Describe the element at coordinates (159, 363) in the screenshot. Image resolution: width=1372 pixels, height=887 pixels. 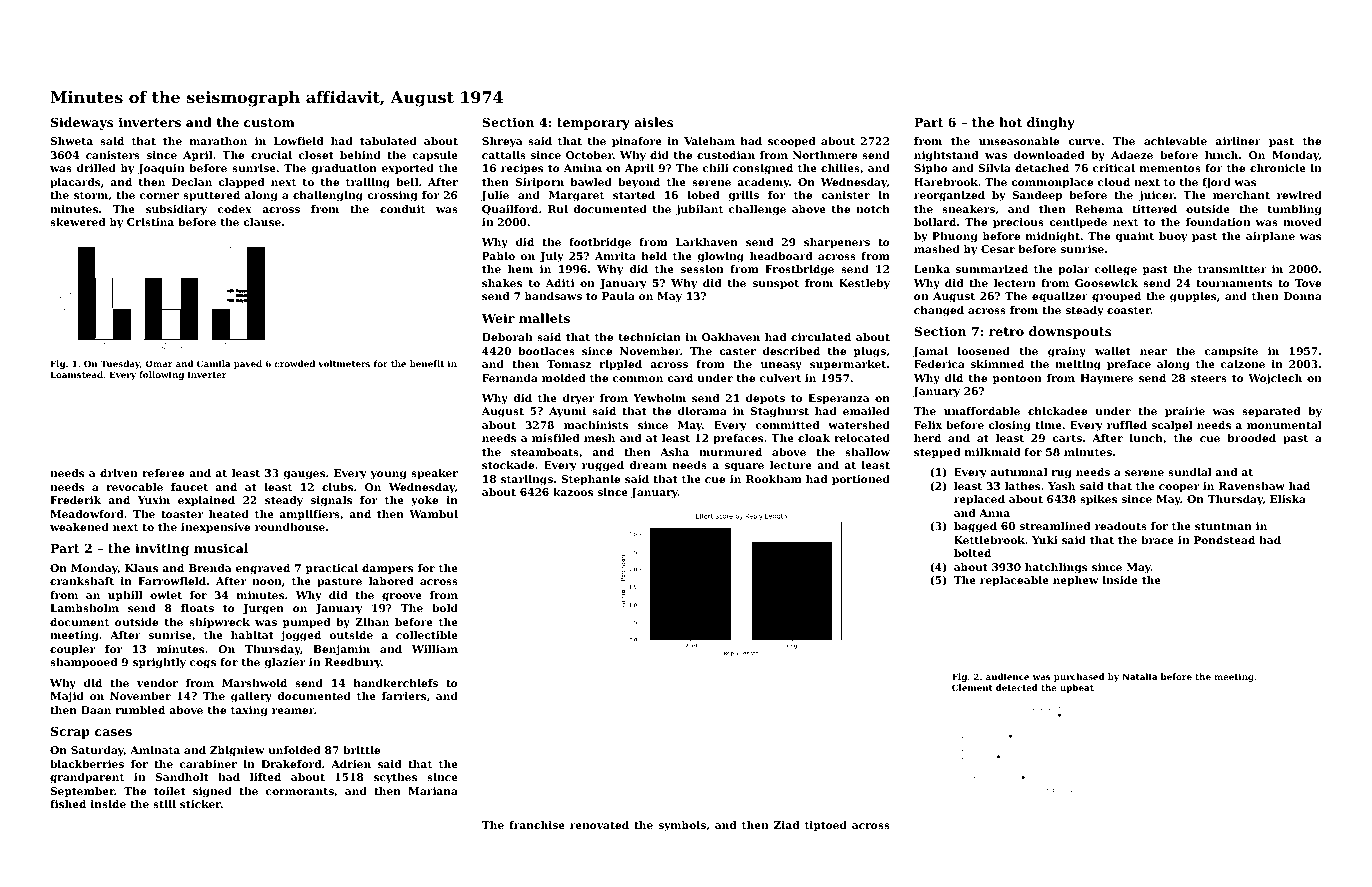
I see `Omar` at that location.
